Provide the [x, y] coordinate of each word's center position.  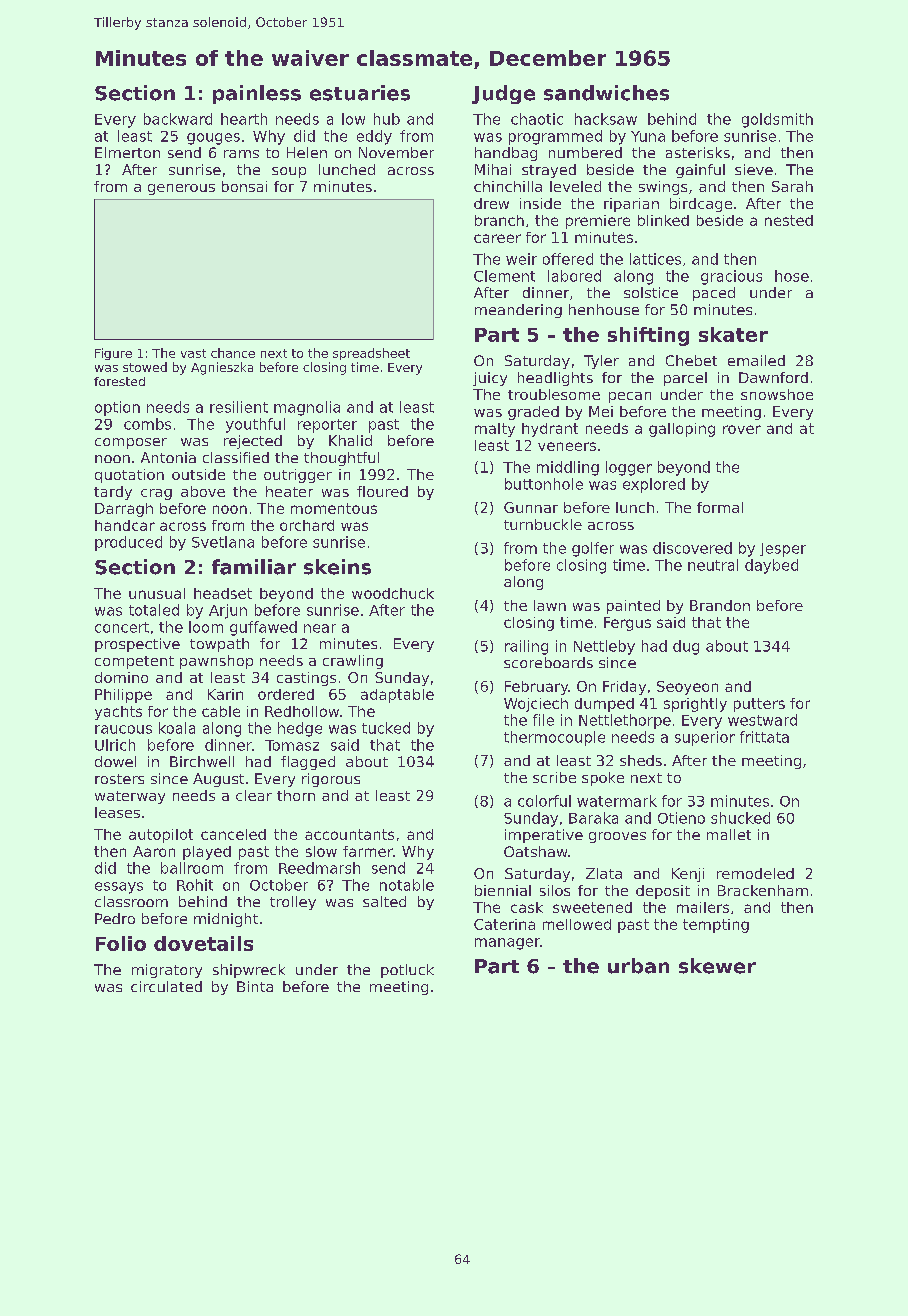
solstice [651, 292]
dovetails [203, 943]
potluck [407, 971]
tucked [386, 728]
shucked [740, 818]
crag [156, 494]
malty [495, 430]
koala [177, 728]
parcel [685, 379]
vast [193, 353]
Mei [601, 411]
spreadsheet [371, 354]
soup [289, 172]
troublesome [554, 394]
